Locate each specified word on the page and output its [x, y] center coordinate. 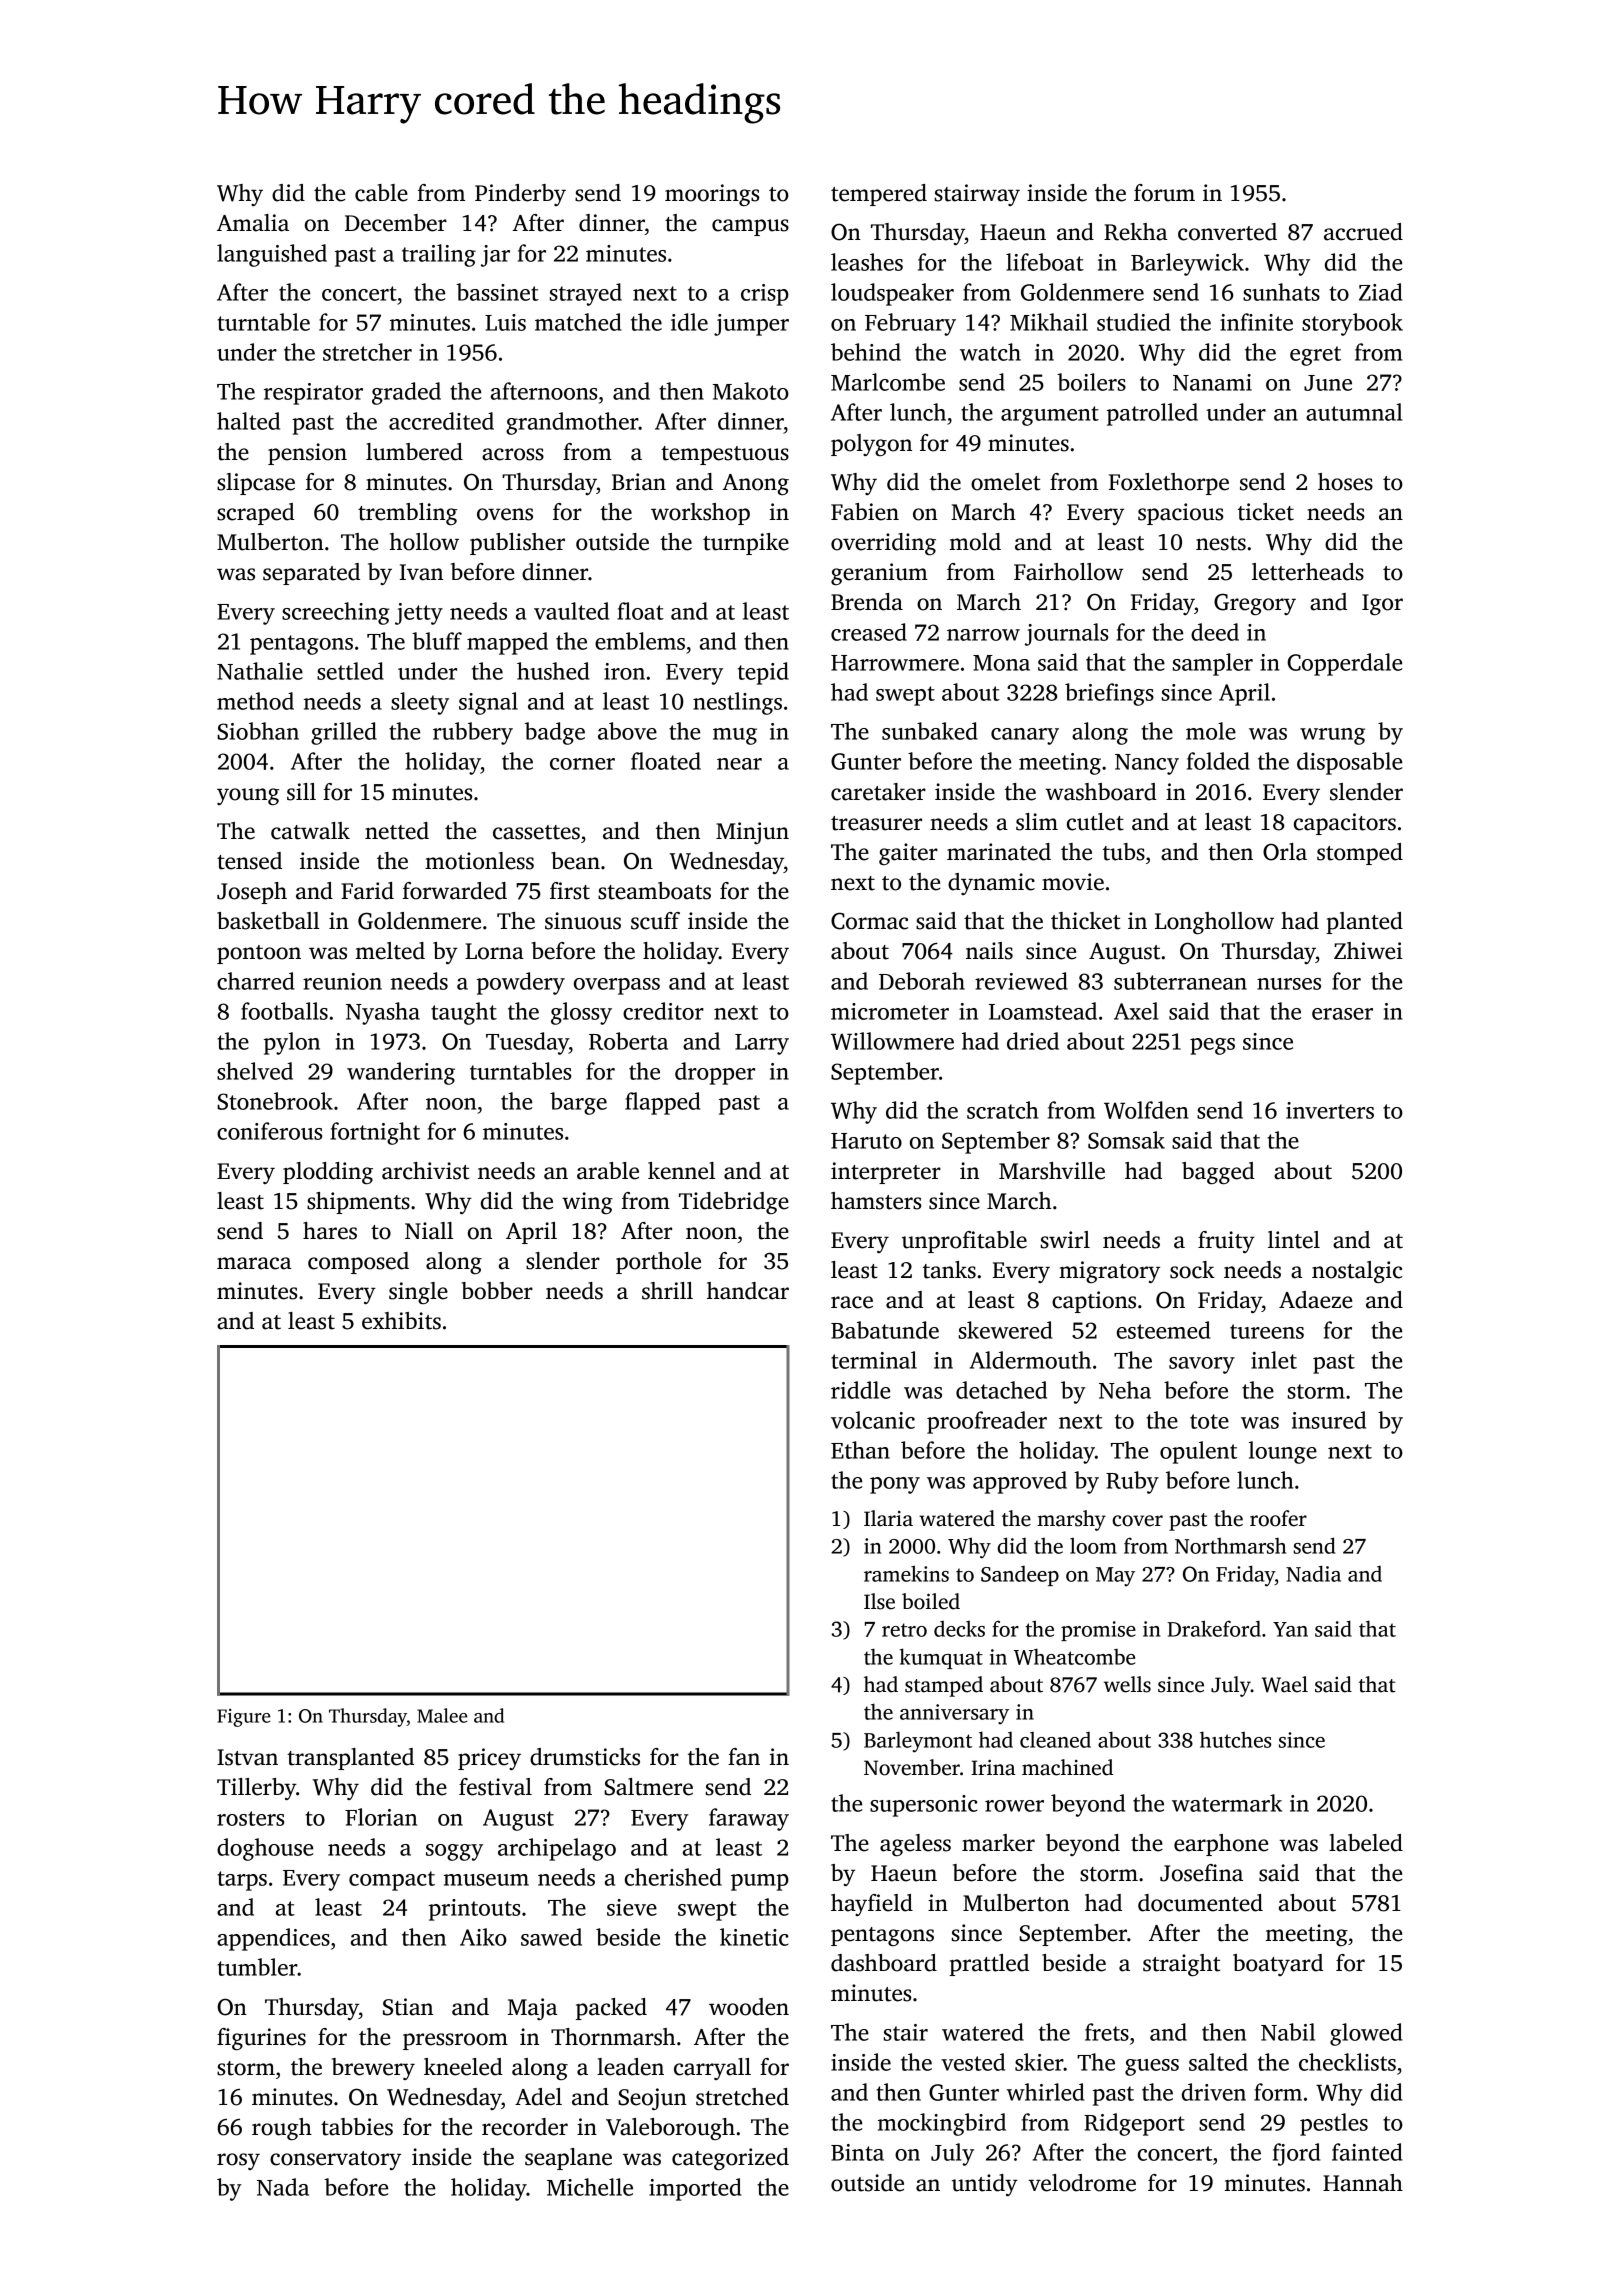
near [739, 764]
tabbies [357, 2127]
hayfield [872, 1905]
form [1278, 2092]
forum [1164, 193]
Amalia [253, 223]
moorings [712, 195]
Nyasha [383, 1013]
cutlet [1095, 822]
